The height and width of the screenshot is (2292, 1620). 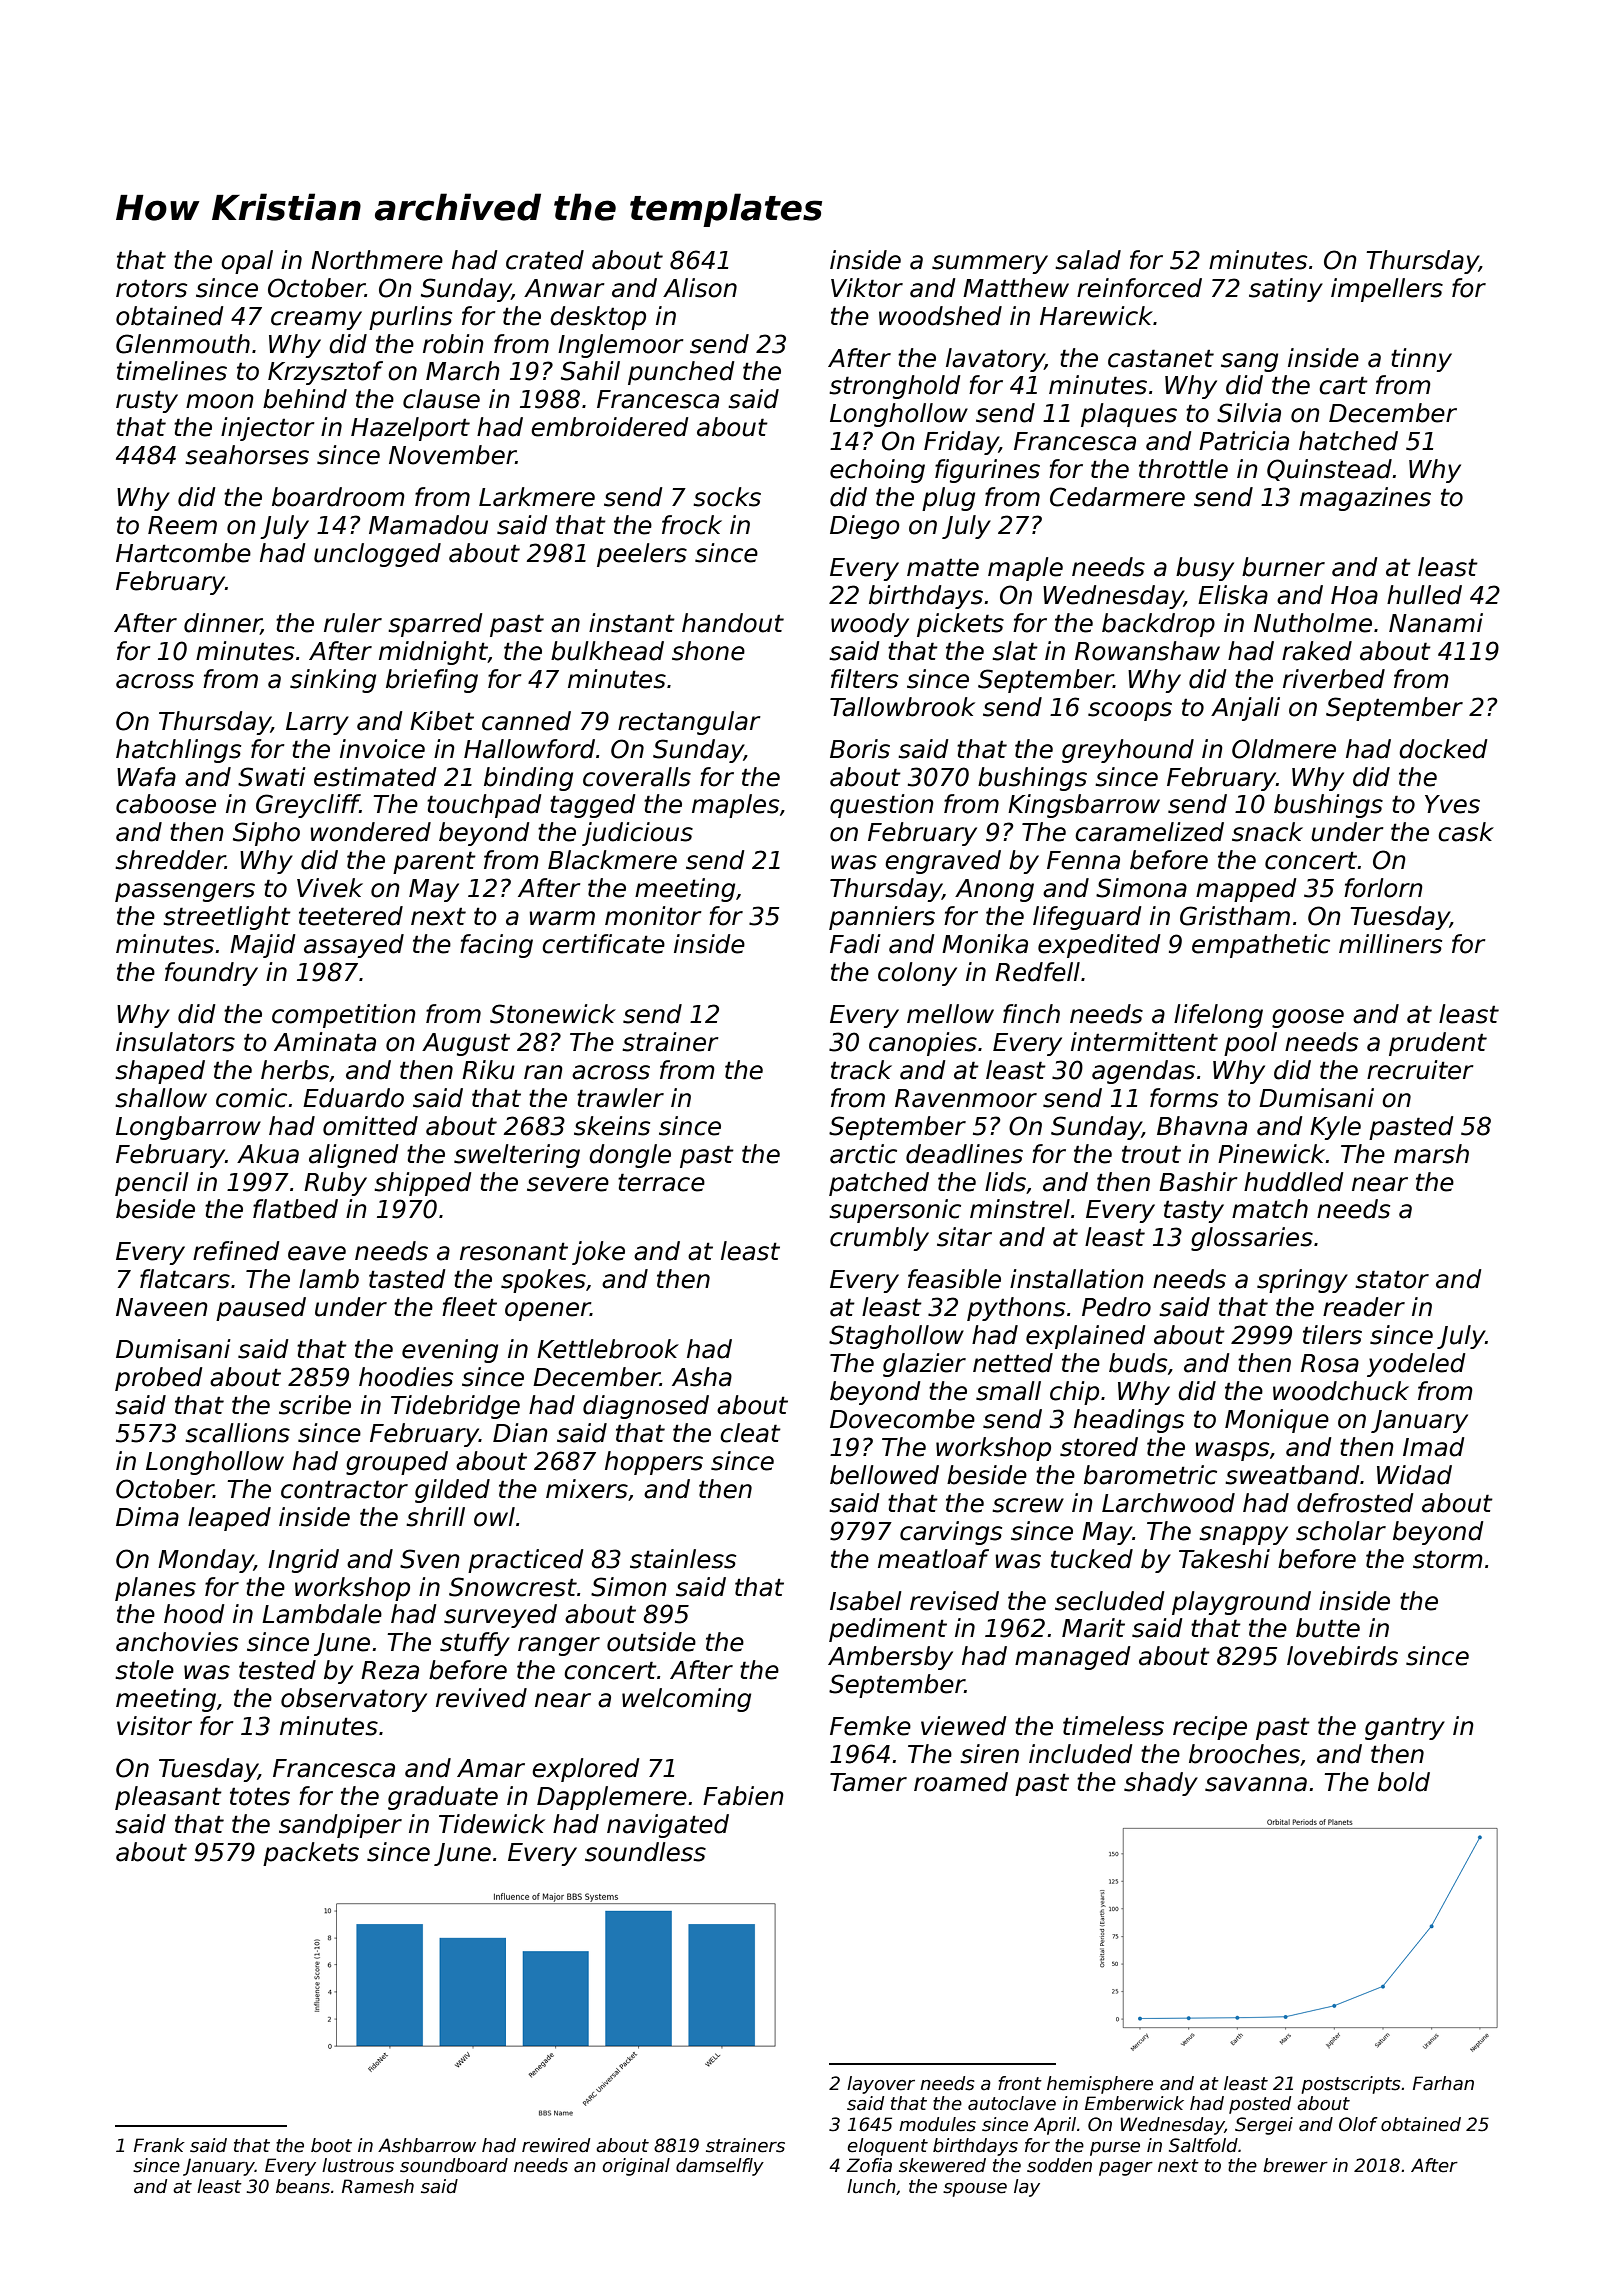 What do you see at coordinates (325, 1042) in the screenshot?
I see `Aminata` at bounding box center [325, 1042].
